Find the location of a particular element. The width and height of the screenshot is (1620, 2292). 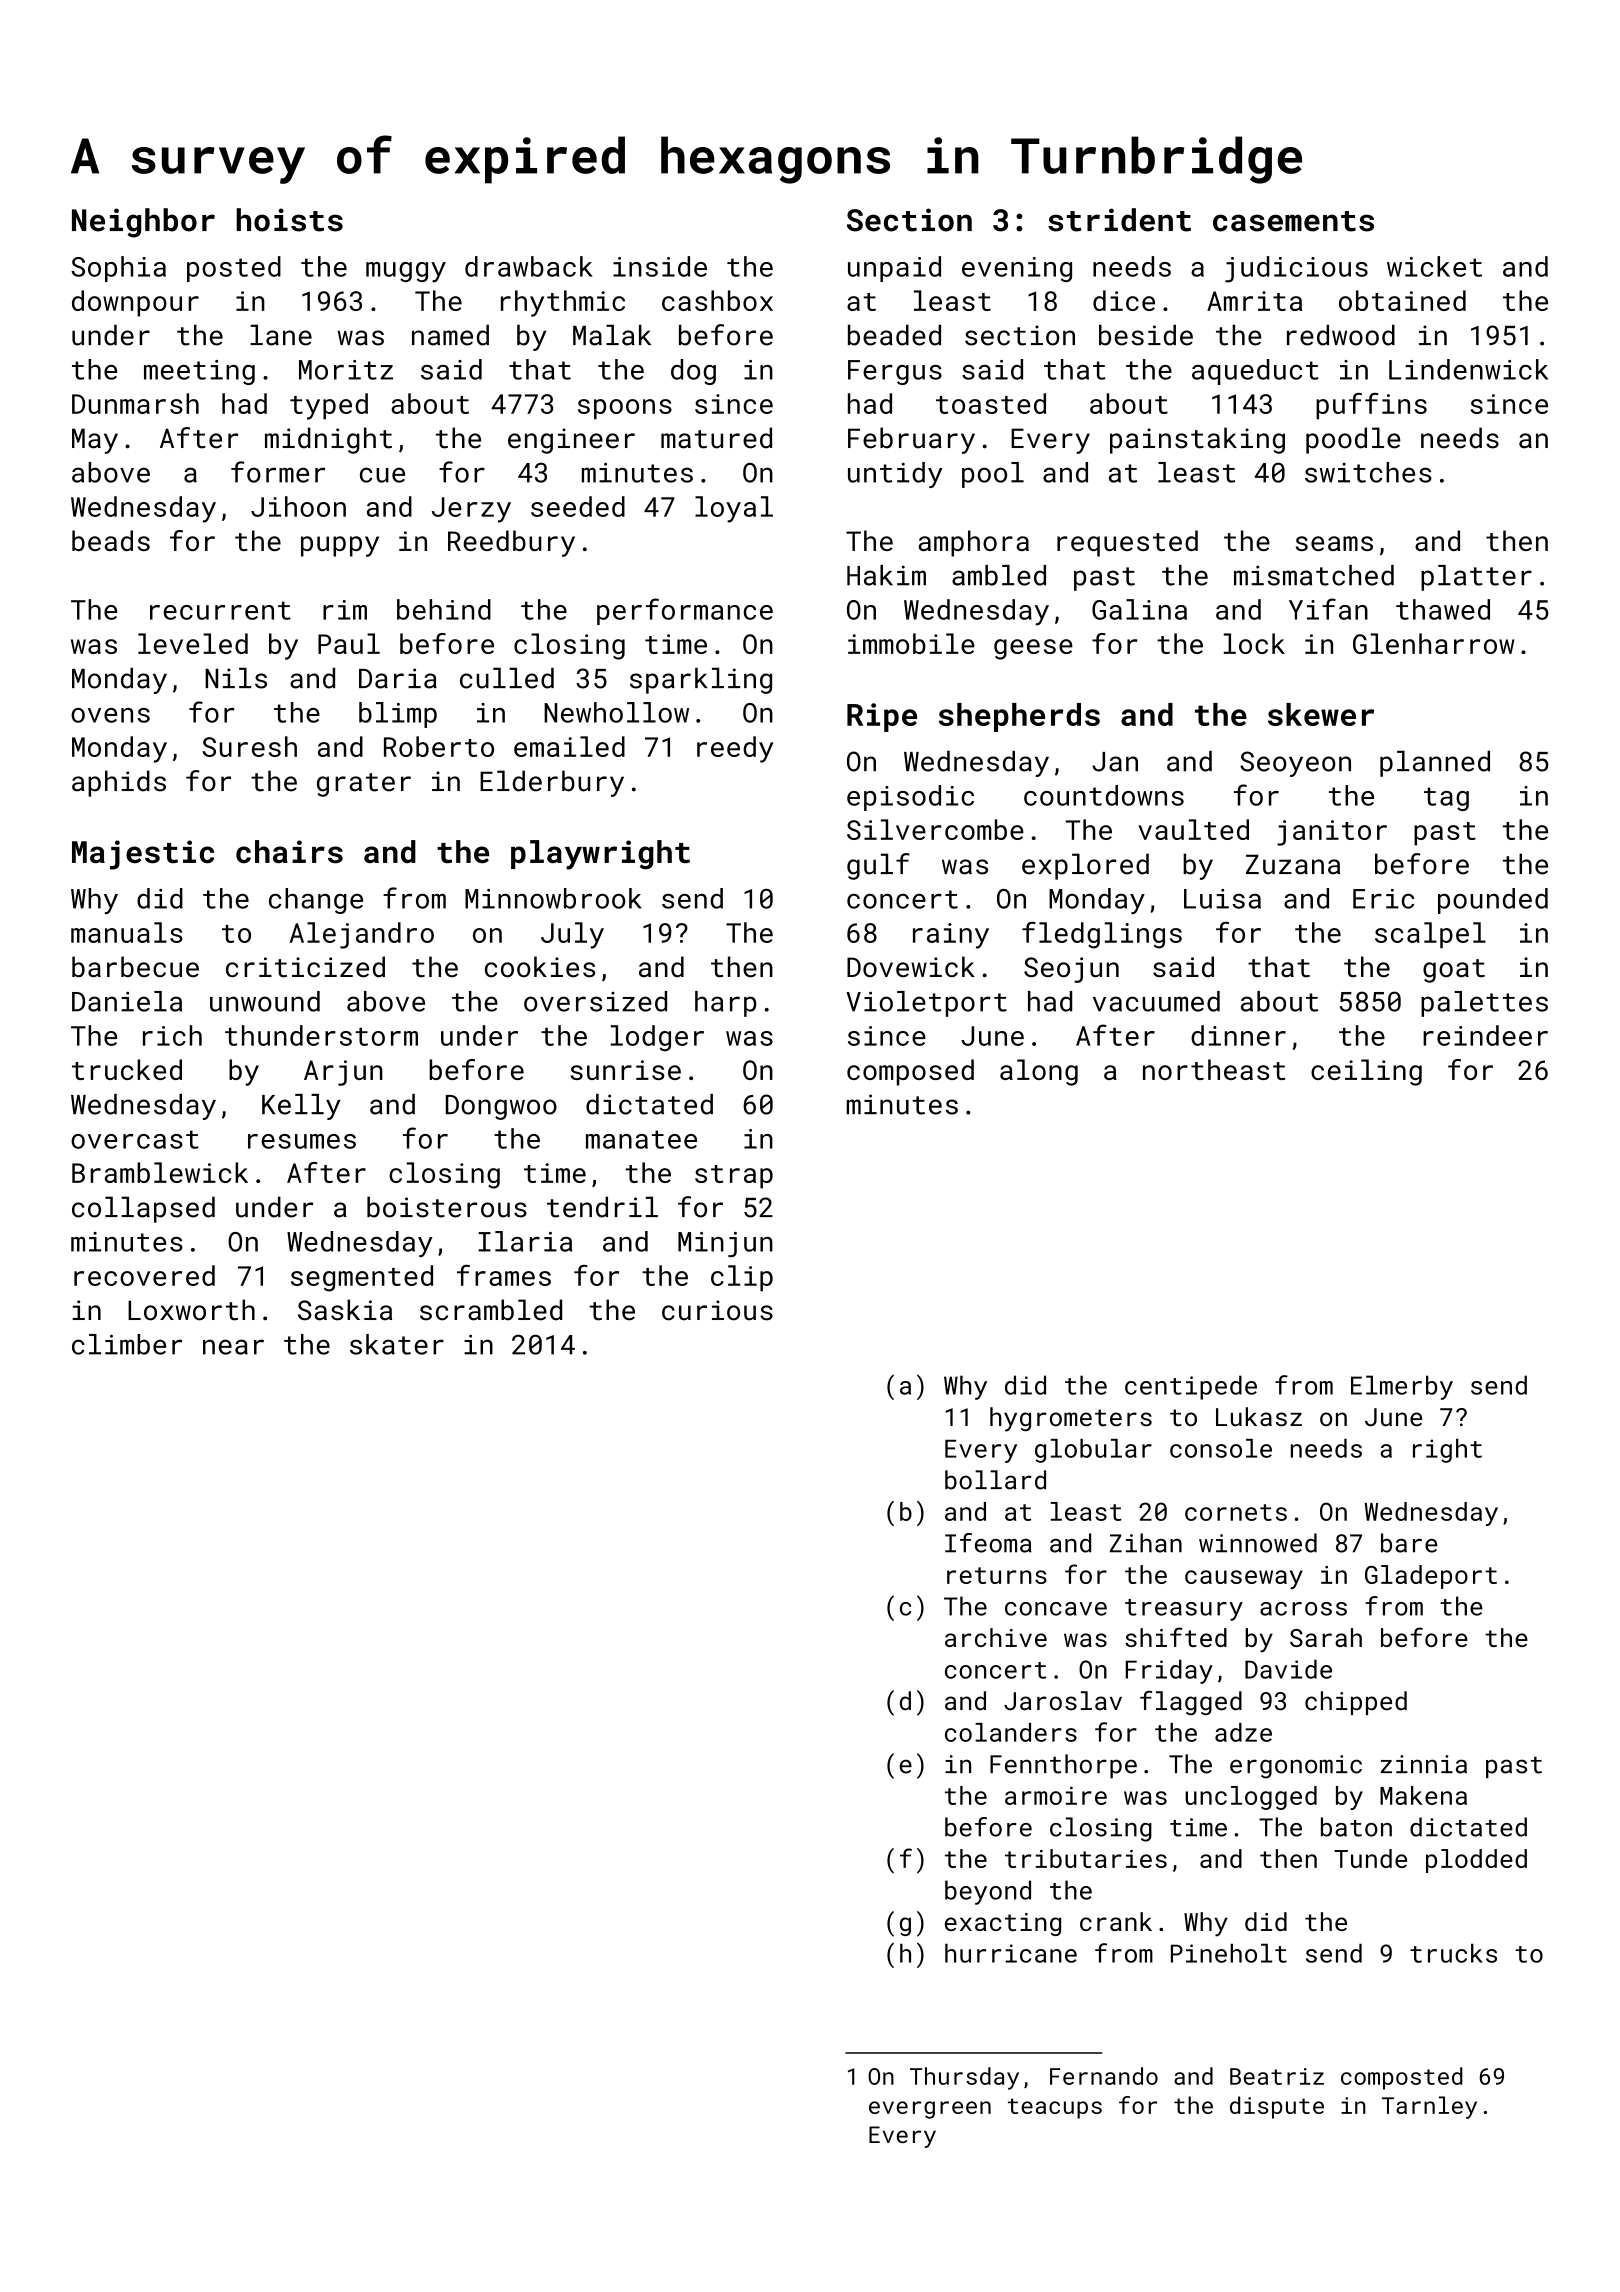

lodger is located at coordinates (657, 1038).
